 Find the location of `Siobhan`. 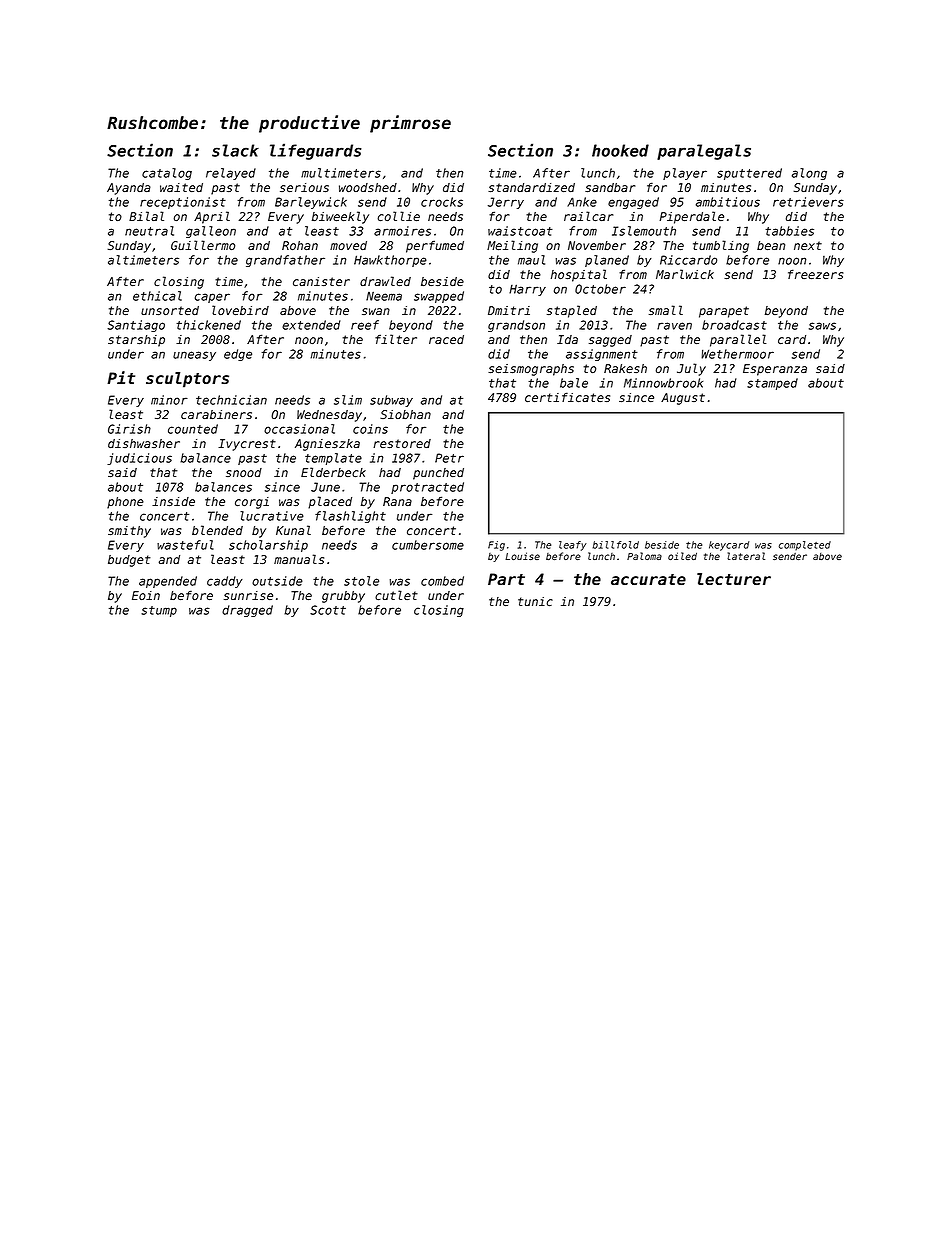

Siobhan is located at coordinates (405, 414).
